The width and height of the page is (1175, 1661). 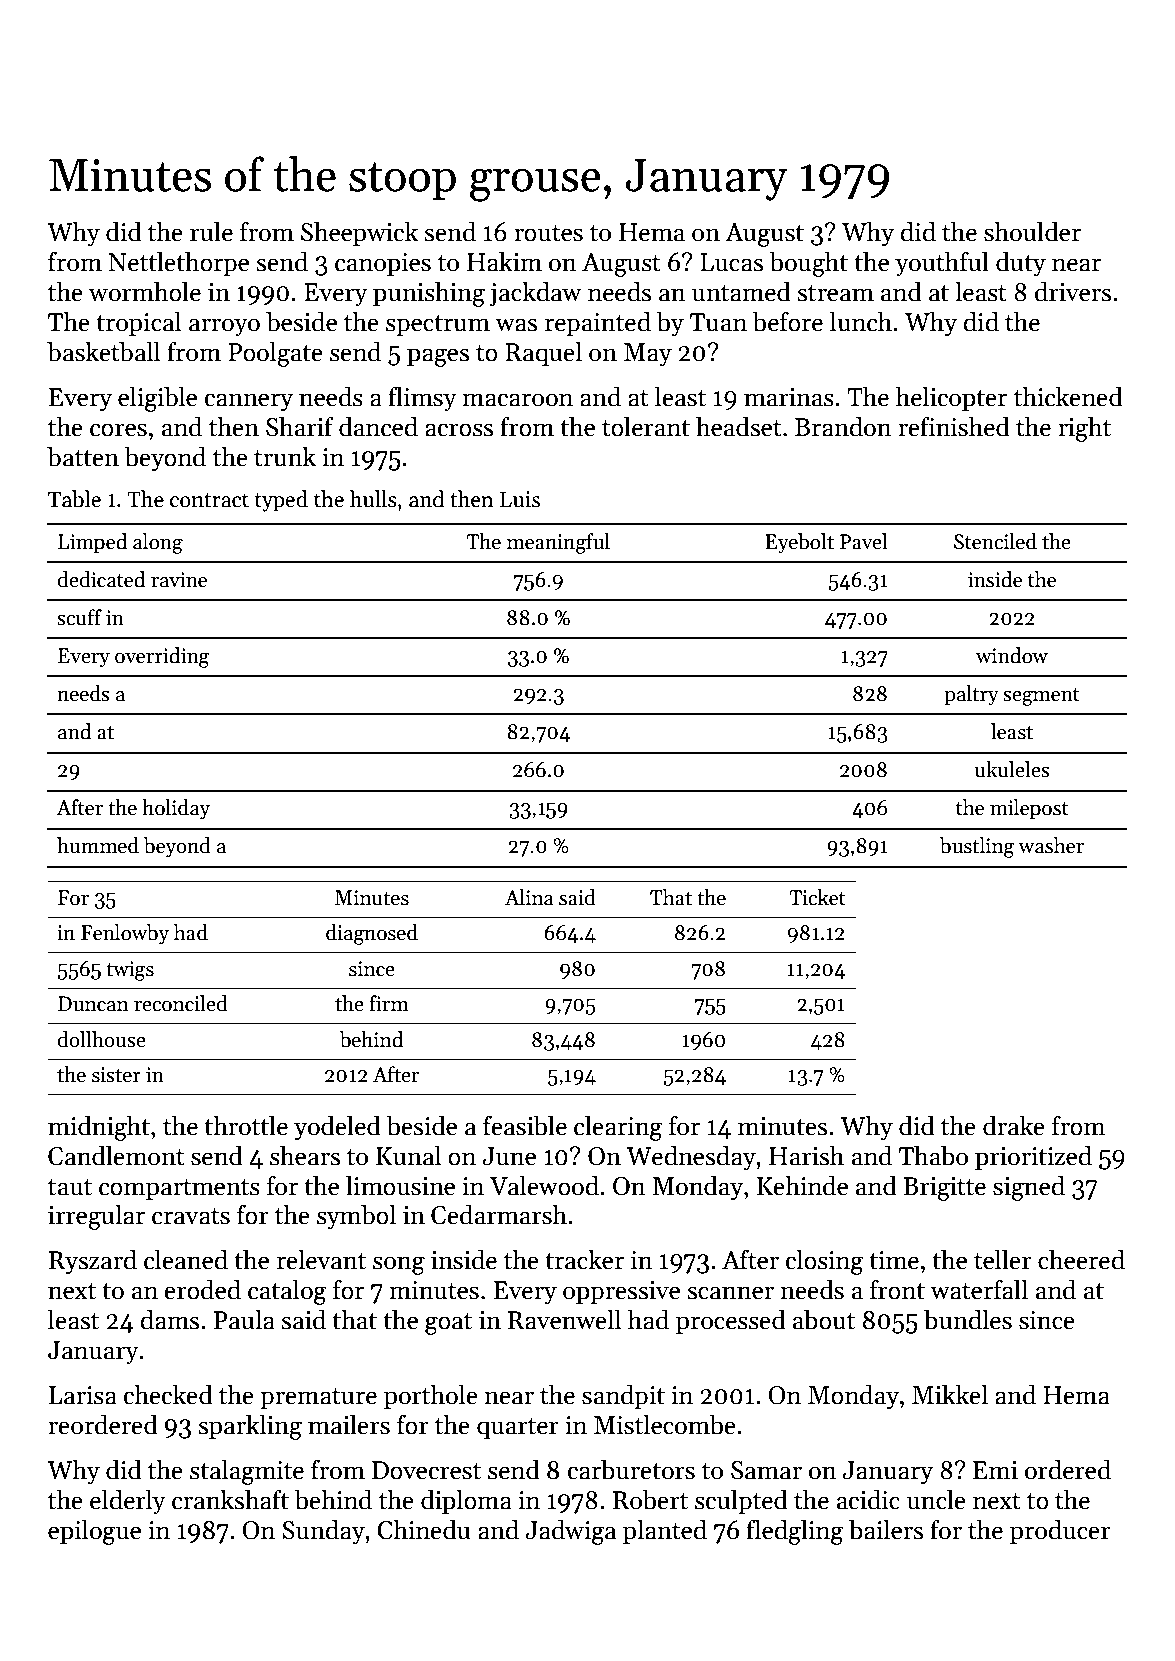 What do you see at coordinates (211, 231) in the page?
I see `rule` at bounding box center [211, 231].
